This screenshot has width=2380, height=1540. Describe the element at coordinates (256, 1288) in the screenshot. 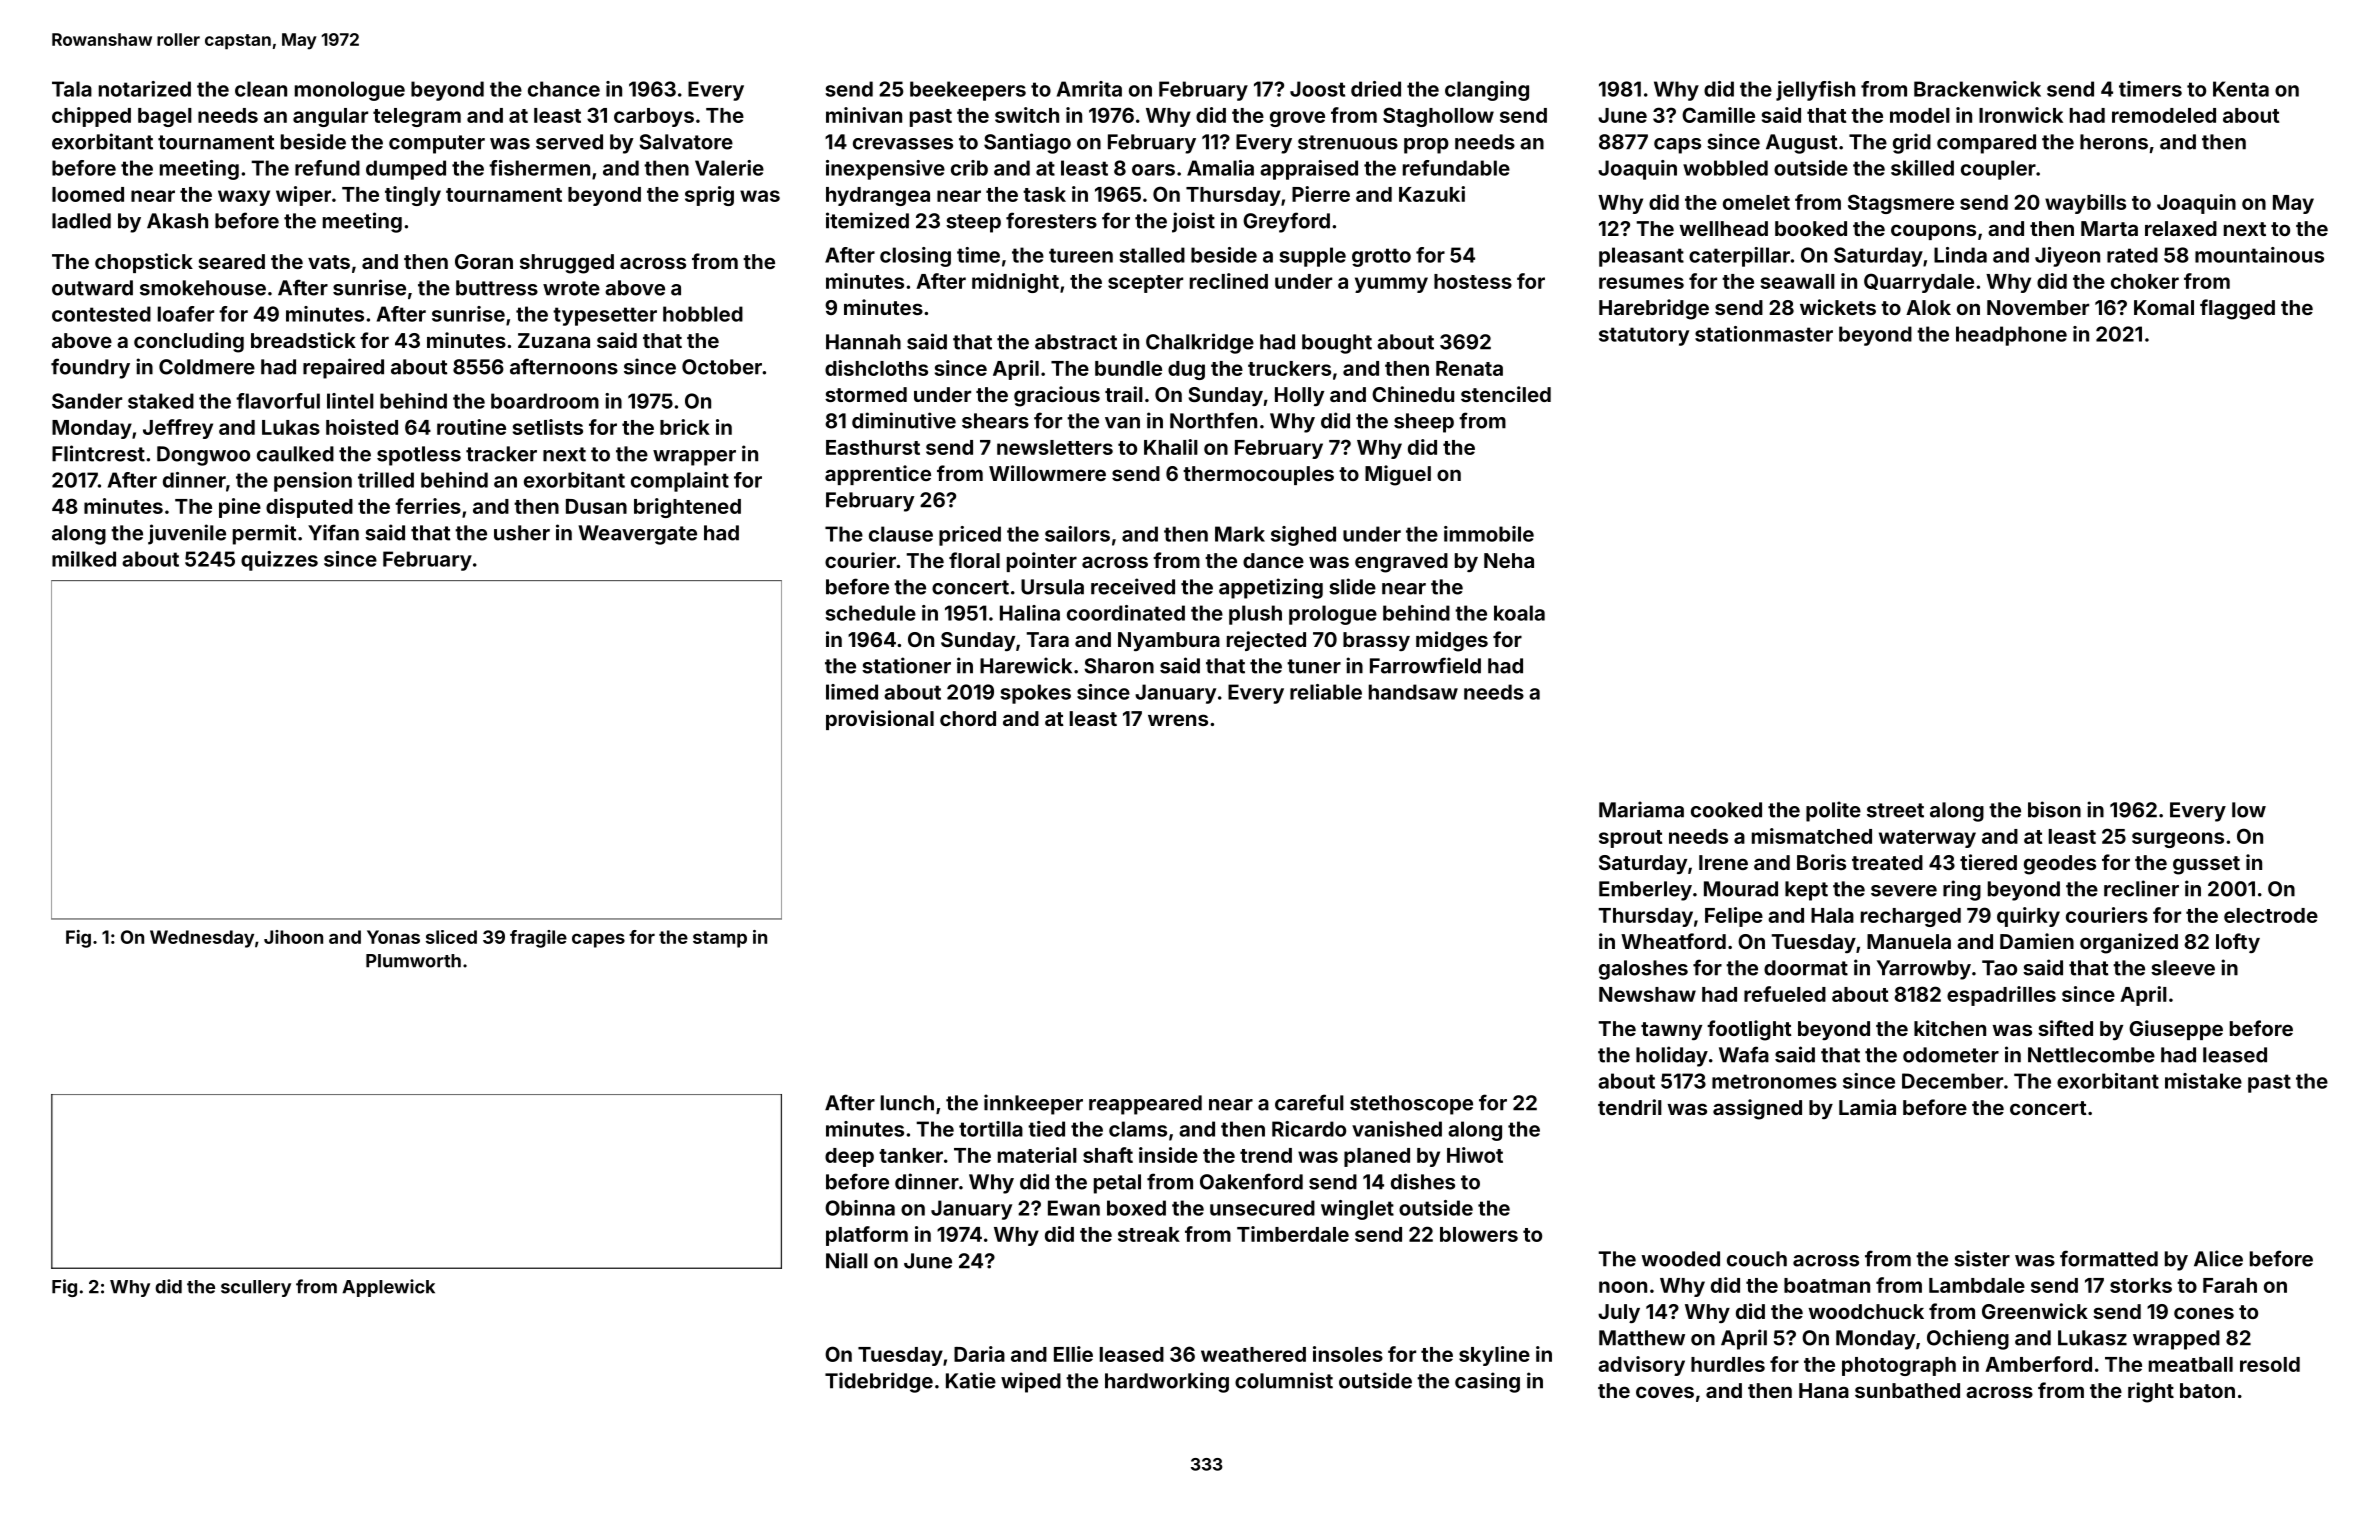

I see `scullery` at that location.
